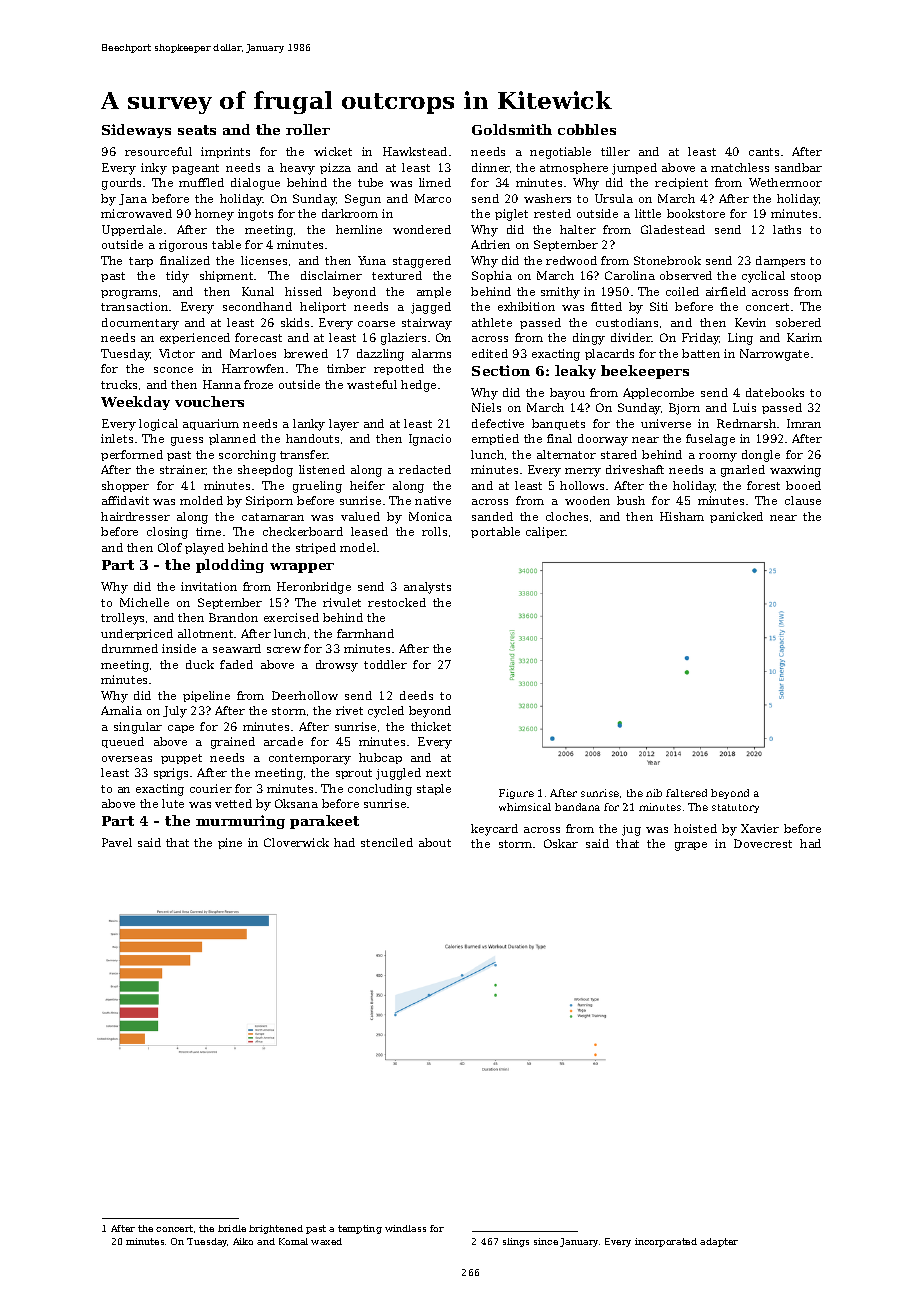 This document has width=924, height=1308. Describe the element at coordinates (326, 1241) in the document. I see `waxed` at that location.
